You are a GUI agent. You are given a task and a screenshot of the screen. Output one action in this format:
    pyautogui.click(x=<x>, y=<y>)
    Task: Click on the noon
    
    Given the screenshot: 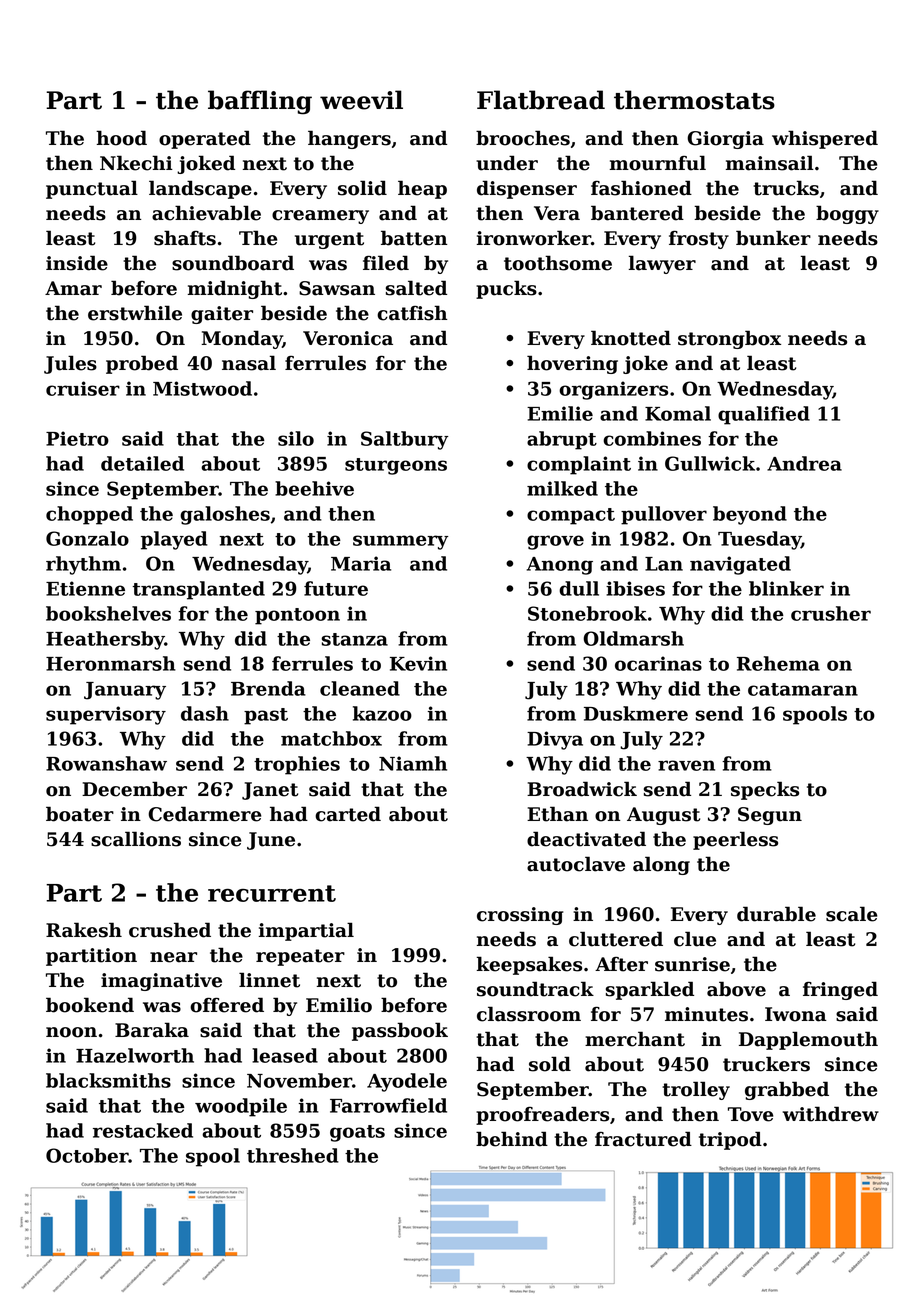 What is the action you would take?
    pyautogui.click(x=71, y=1032)
